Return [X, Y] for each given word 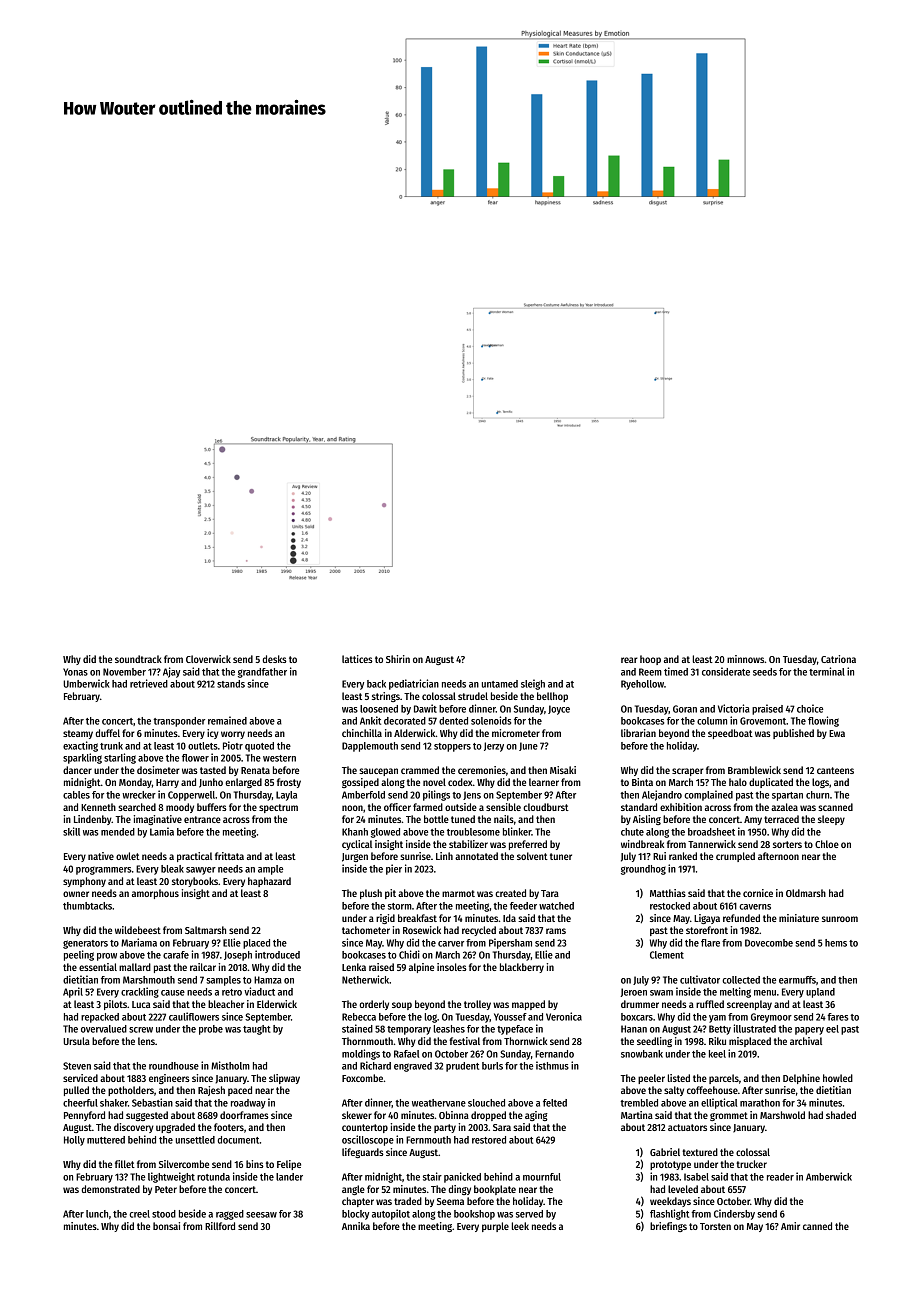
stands [231, 684]
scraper [688, 772]
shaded [841, 1115]
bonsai [166, 1226]
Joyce [559, 710]
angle [353, 1190]
